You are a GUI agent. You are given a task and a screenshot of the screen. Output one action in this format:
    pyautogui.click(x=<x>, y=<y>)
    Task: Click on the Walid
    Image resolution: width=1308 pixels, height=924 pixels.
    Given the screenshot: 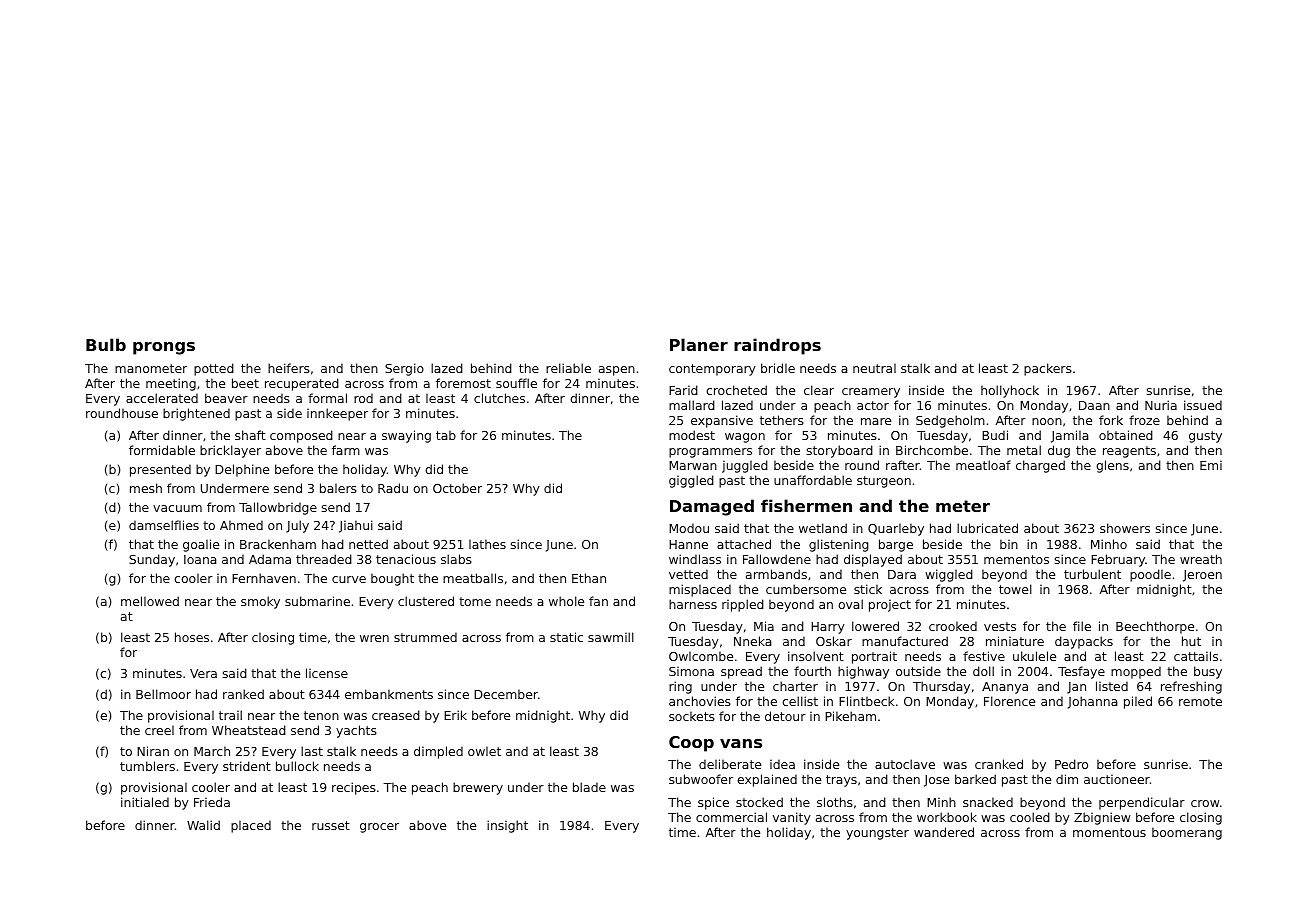 What is the action you would take?
    pyautogui.click(x=203, y=825)
